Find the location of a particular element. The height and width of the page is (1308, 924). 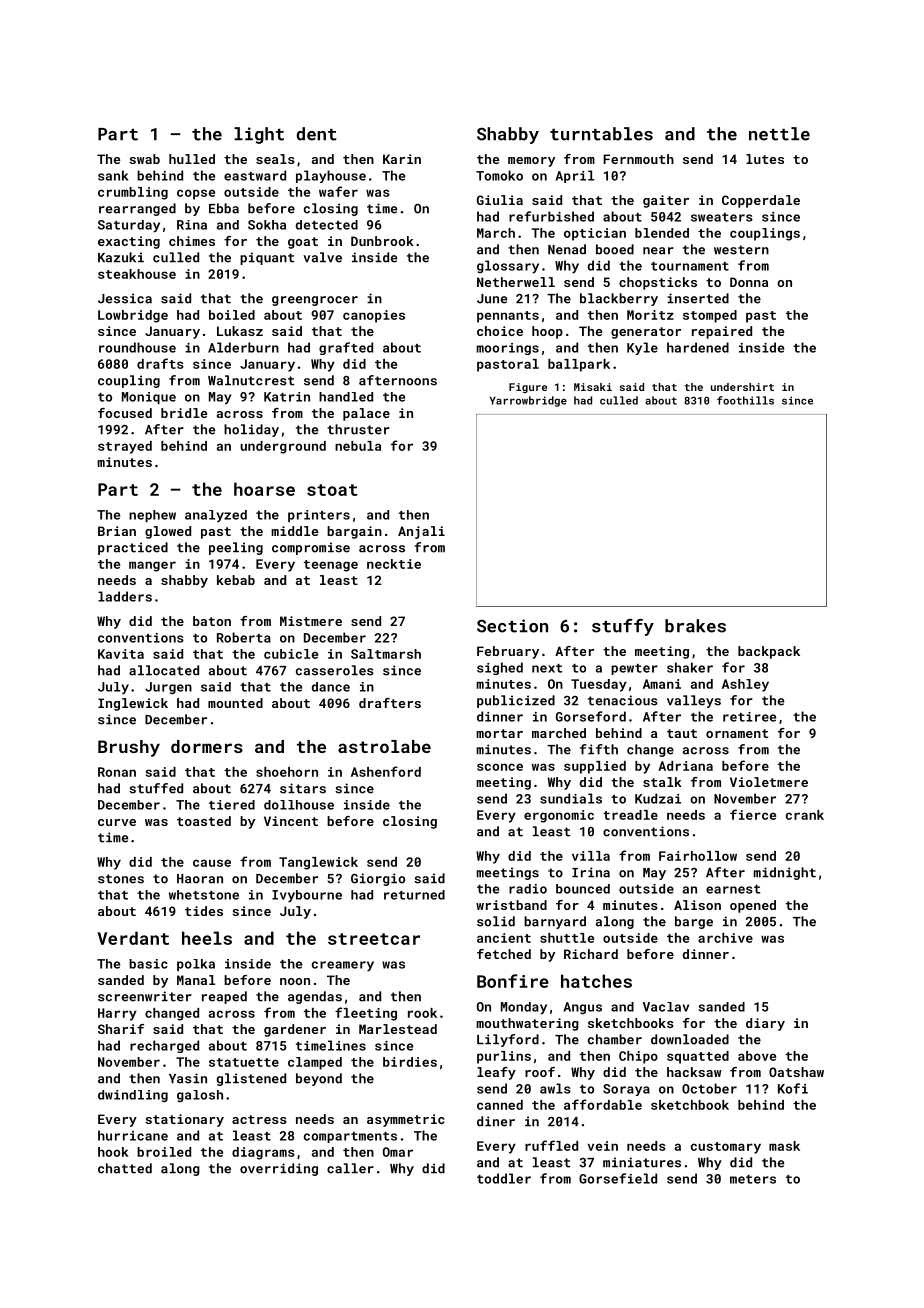

foothills is located at coordinates (745, 400).
